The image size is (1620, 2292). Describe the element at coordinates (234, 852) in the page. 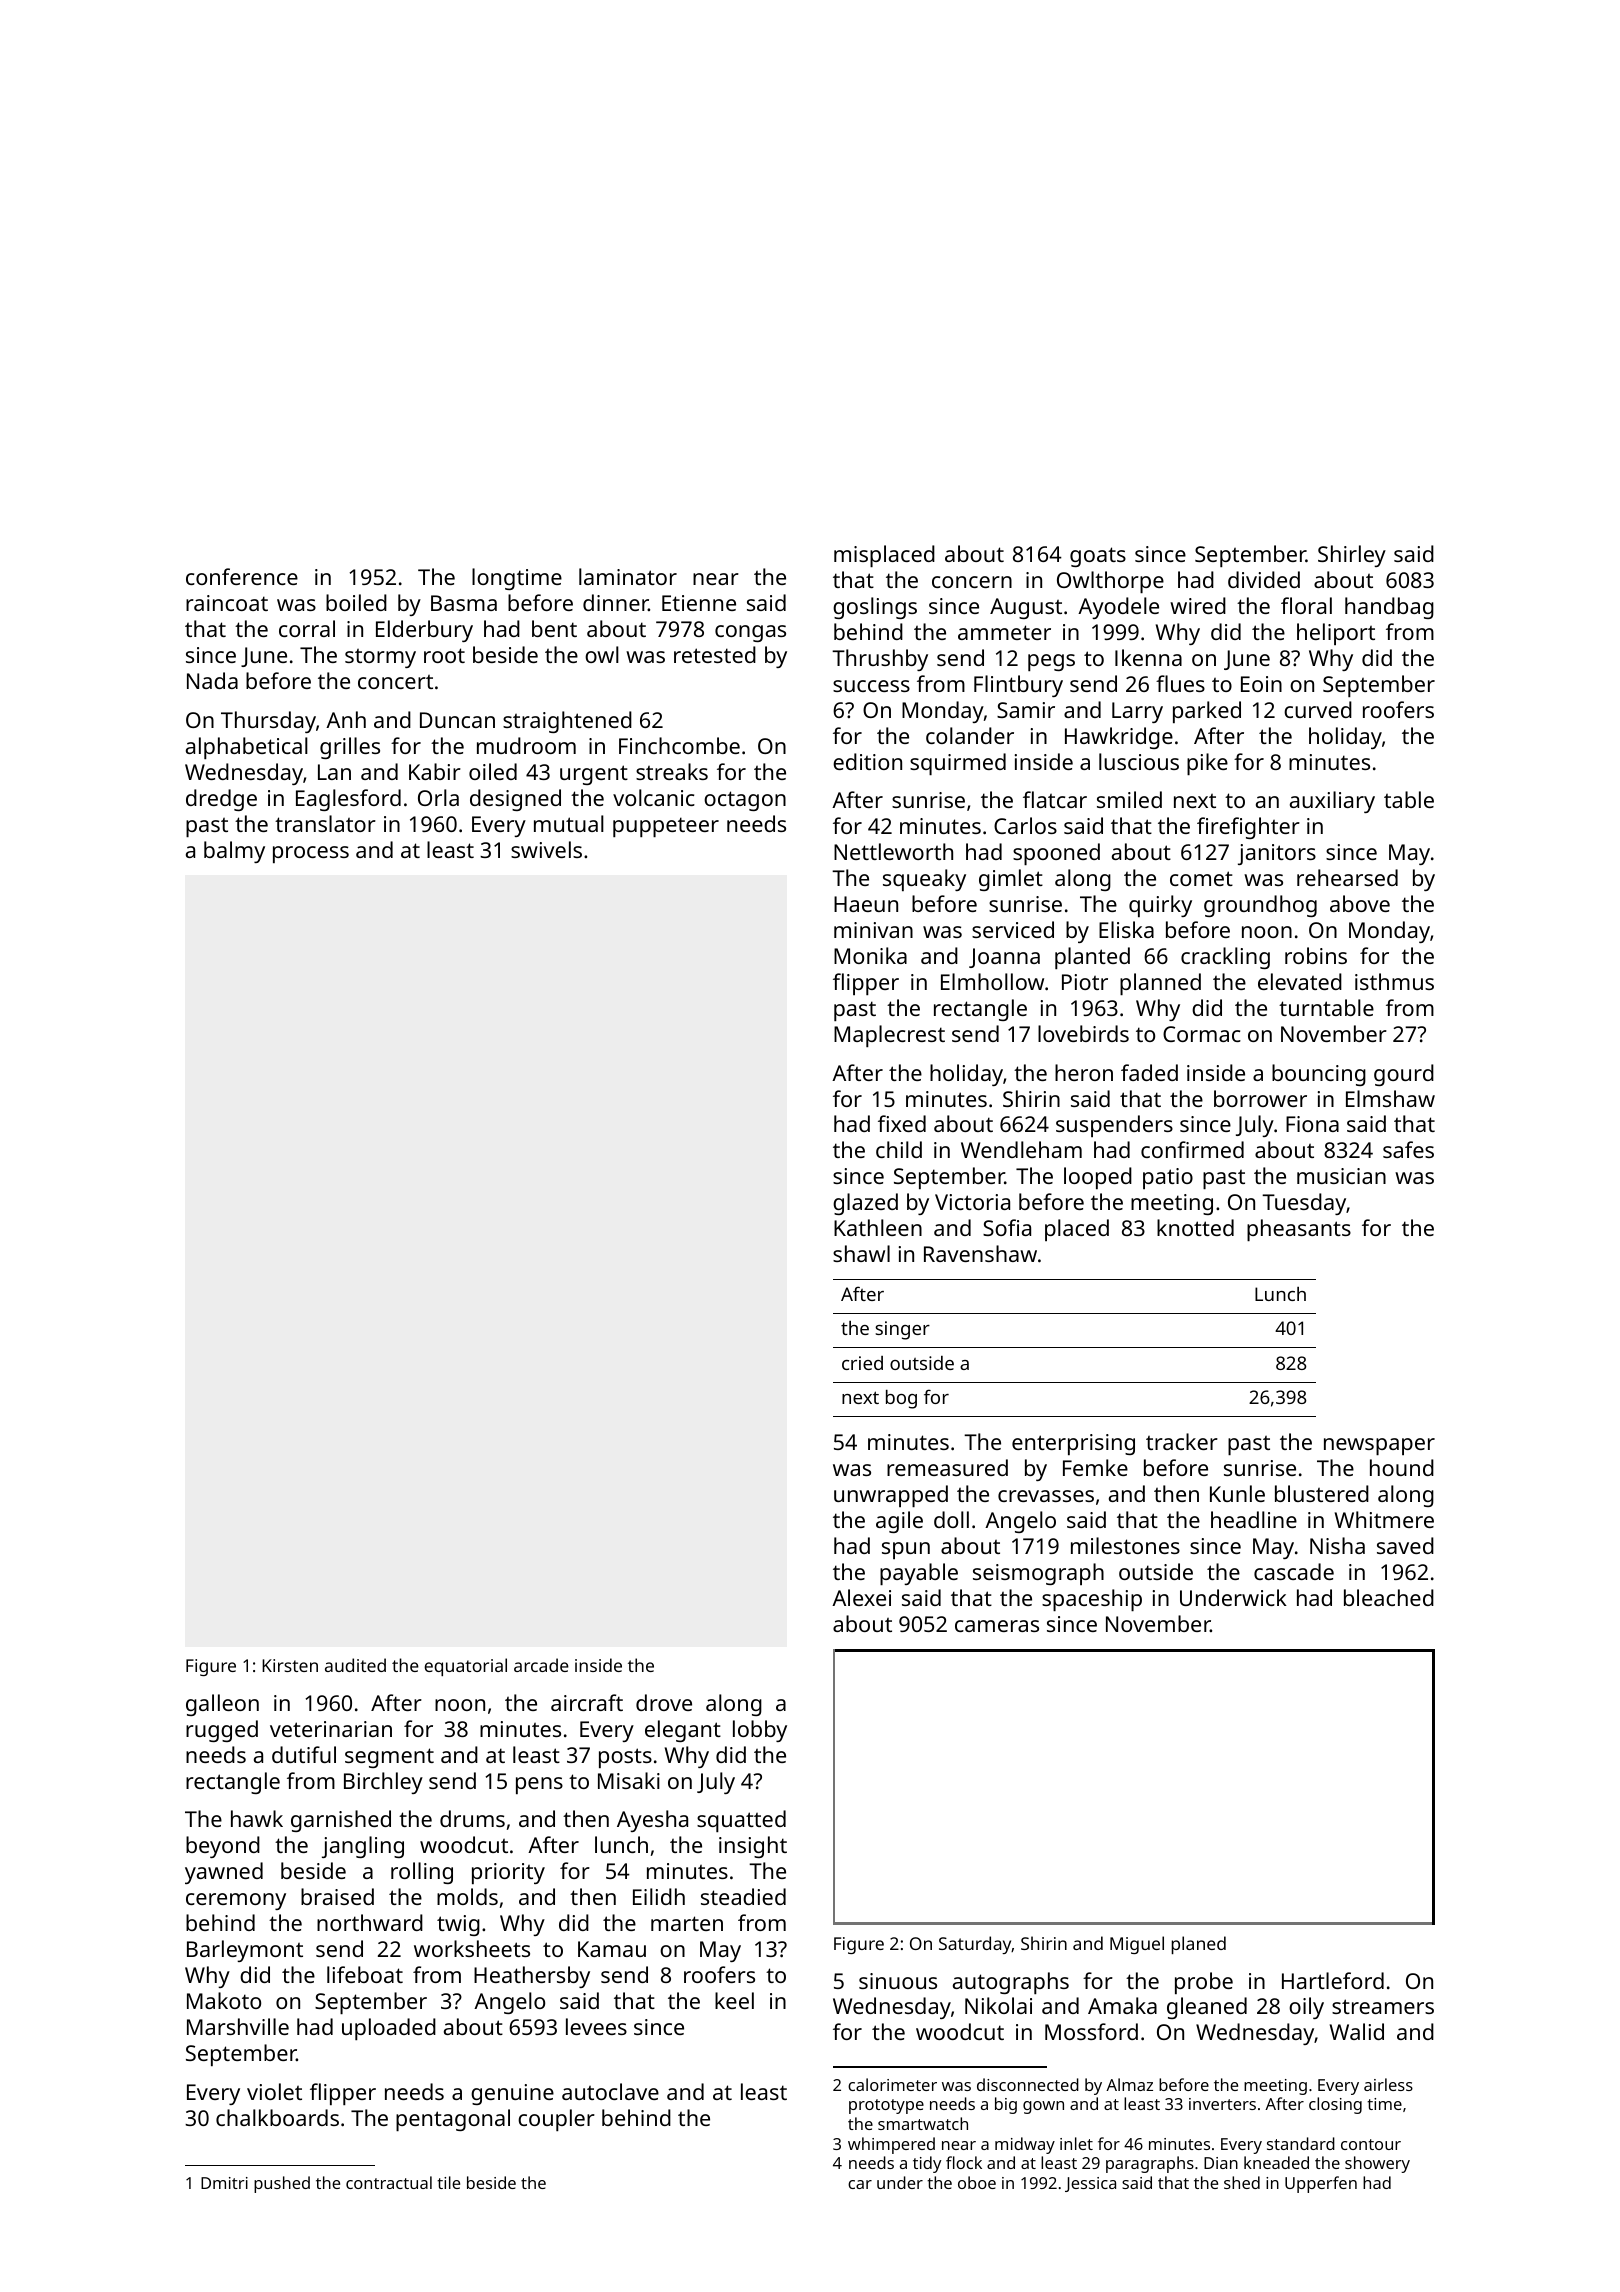

I see `balmy` at that location.
